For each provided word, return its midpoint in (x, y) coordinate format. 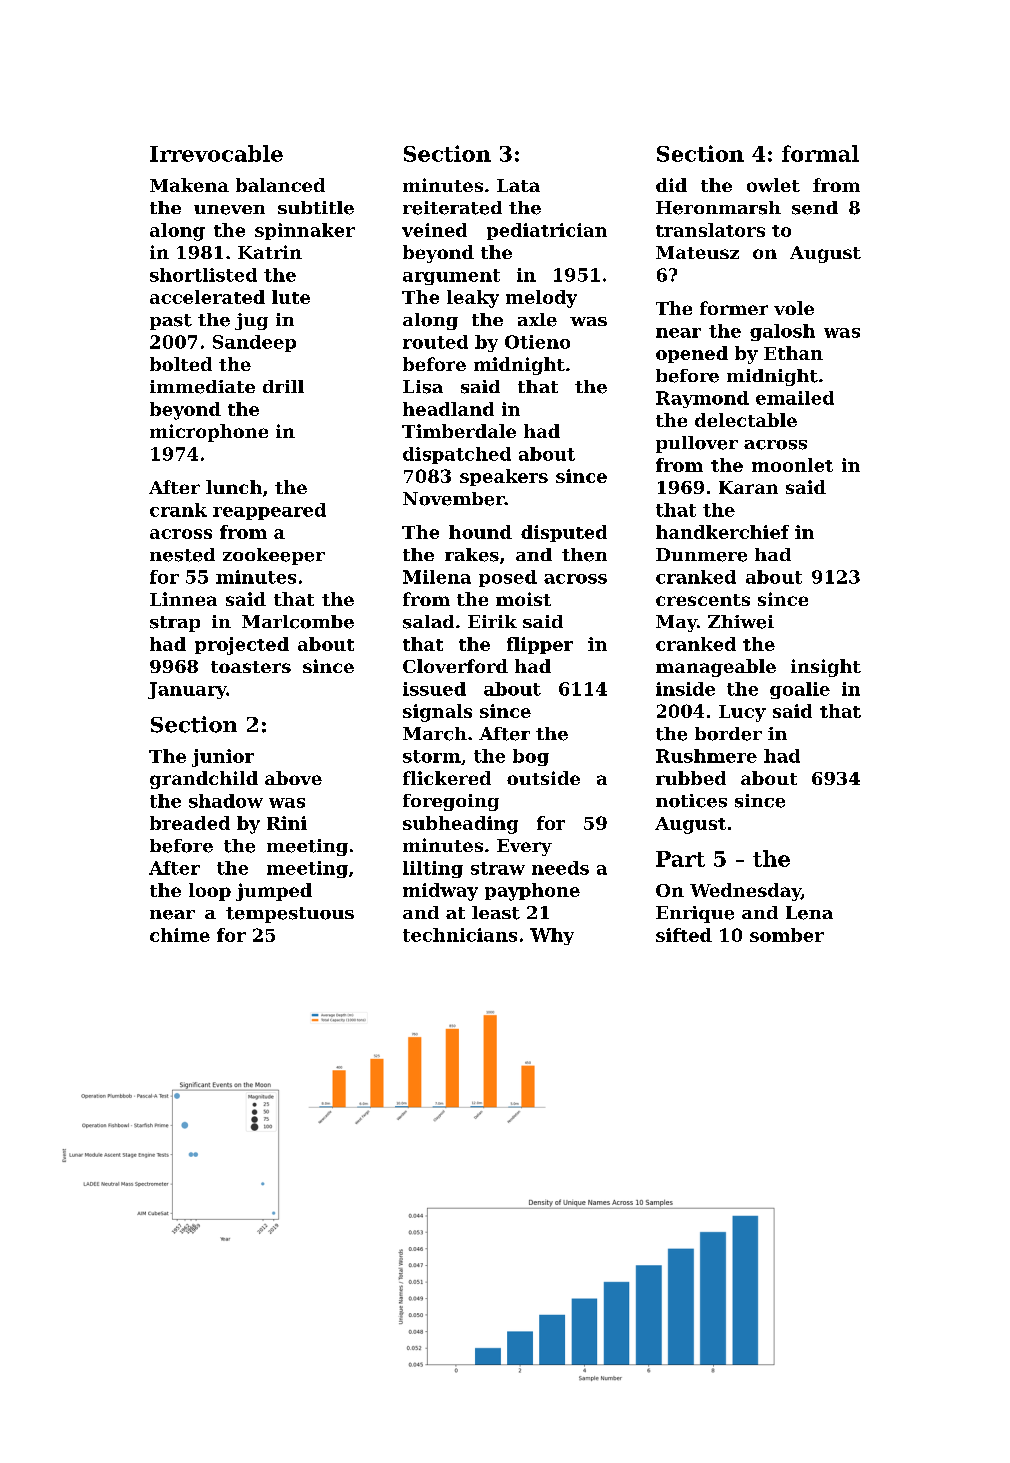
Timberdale (459, 431)
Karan (748, 487)
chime (180, 935)
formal (820, 153)
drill (283, 386)
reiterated (452, 208)
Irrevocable (216, 153)
